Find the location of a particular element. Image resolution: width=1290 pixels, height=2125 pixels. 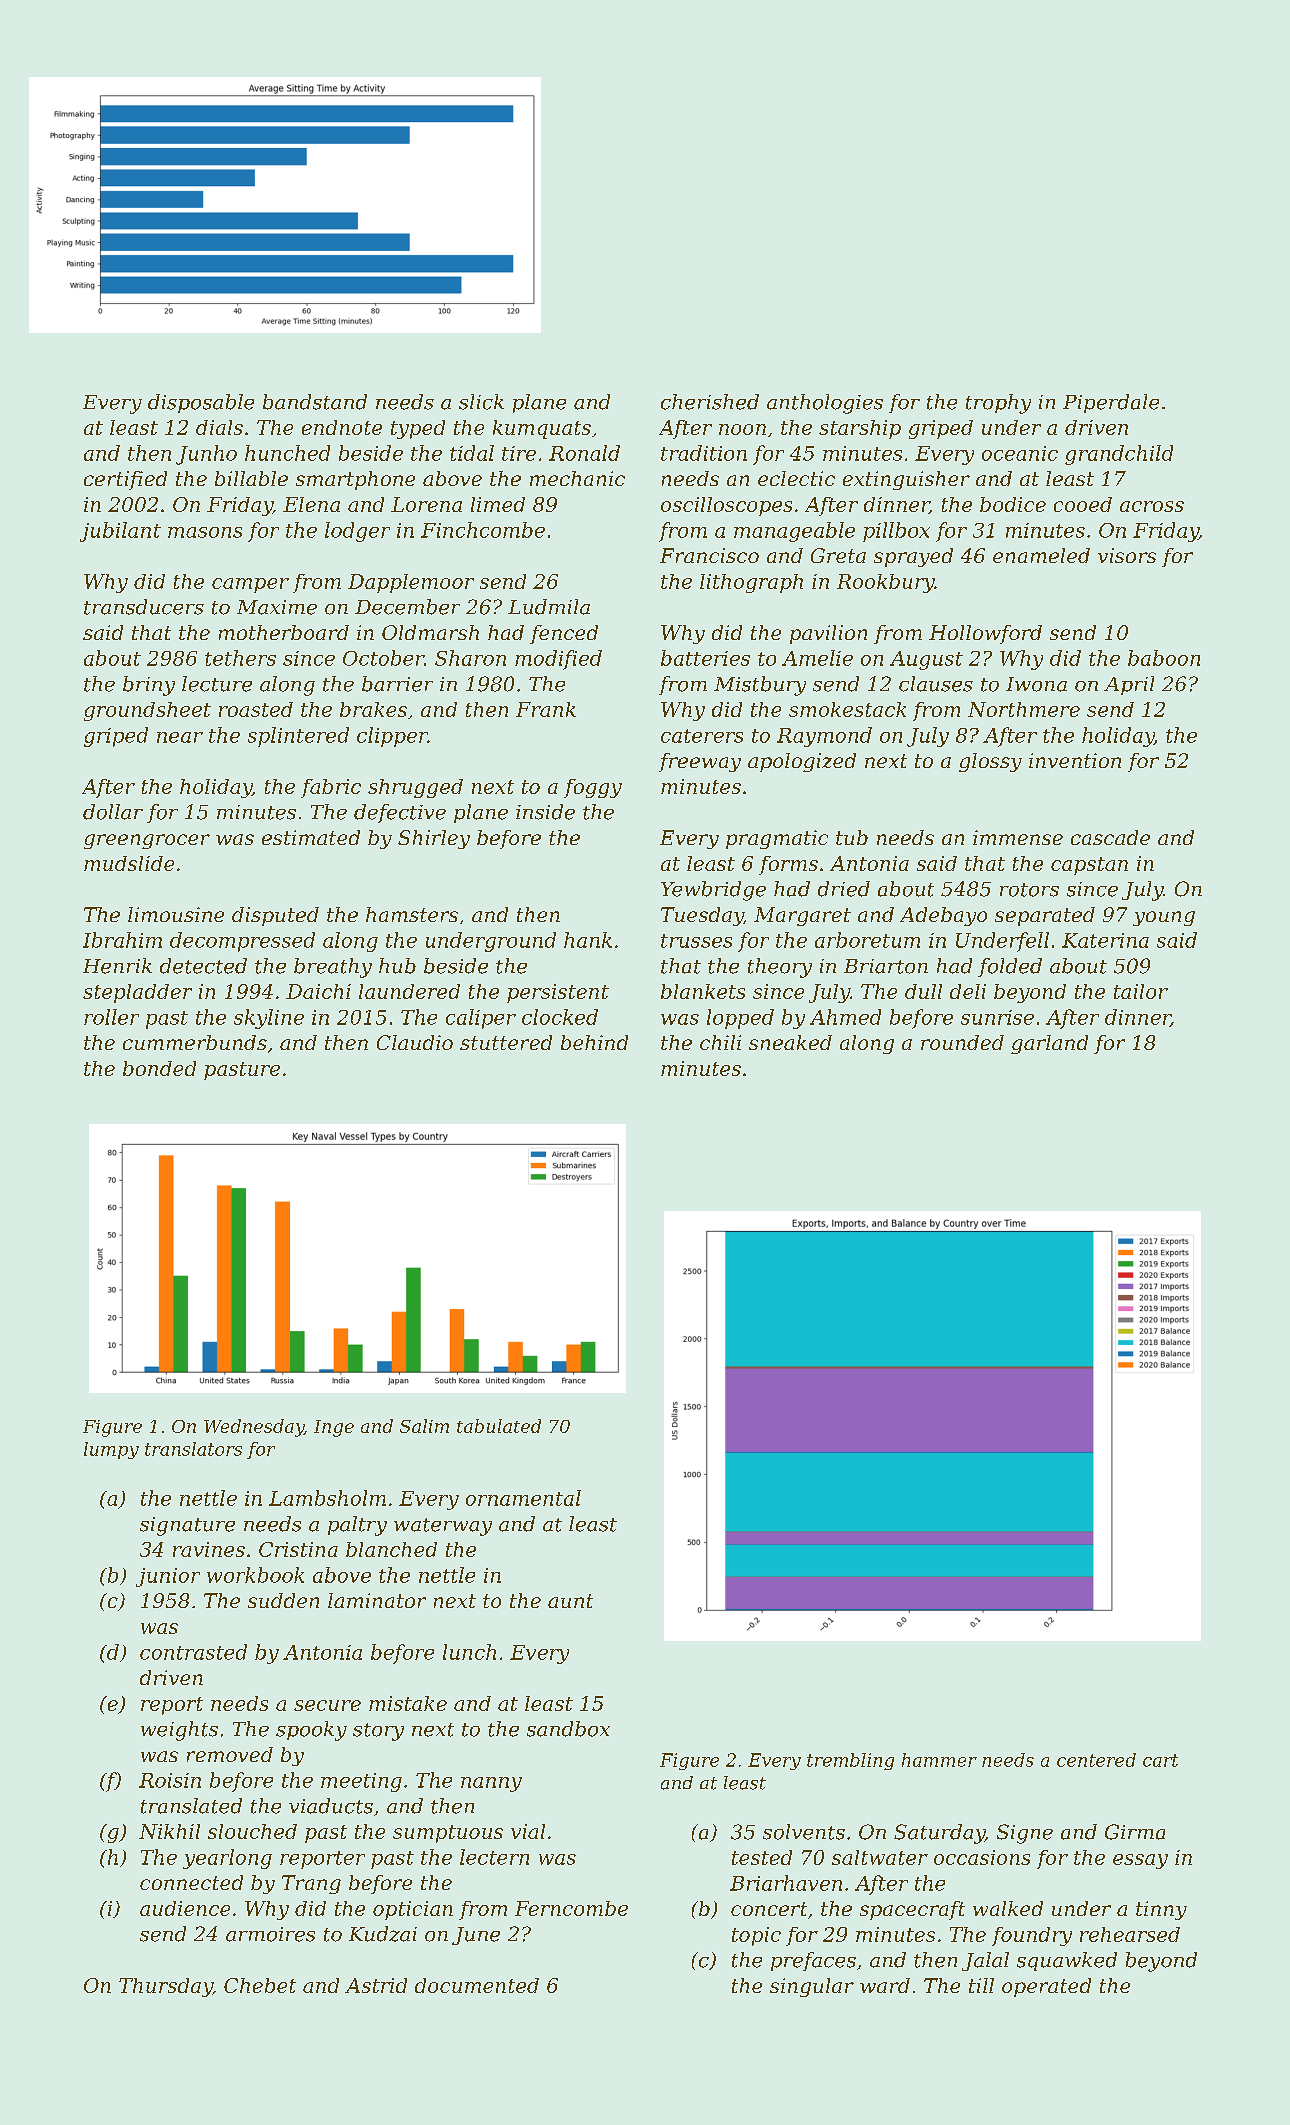

Piperdale is located at coordinates (1111, 403).
